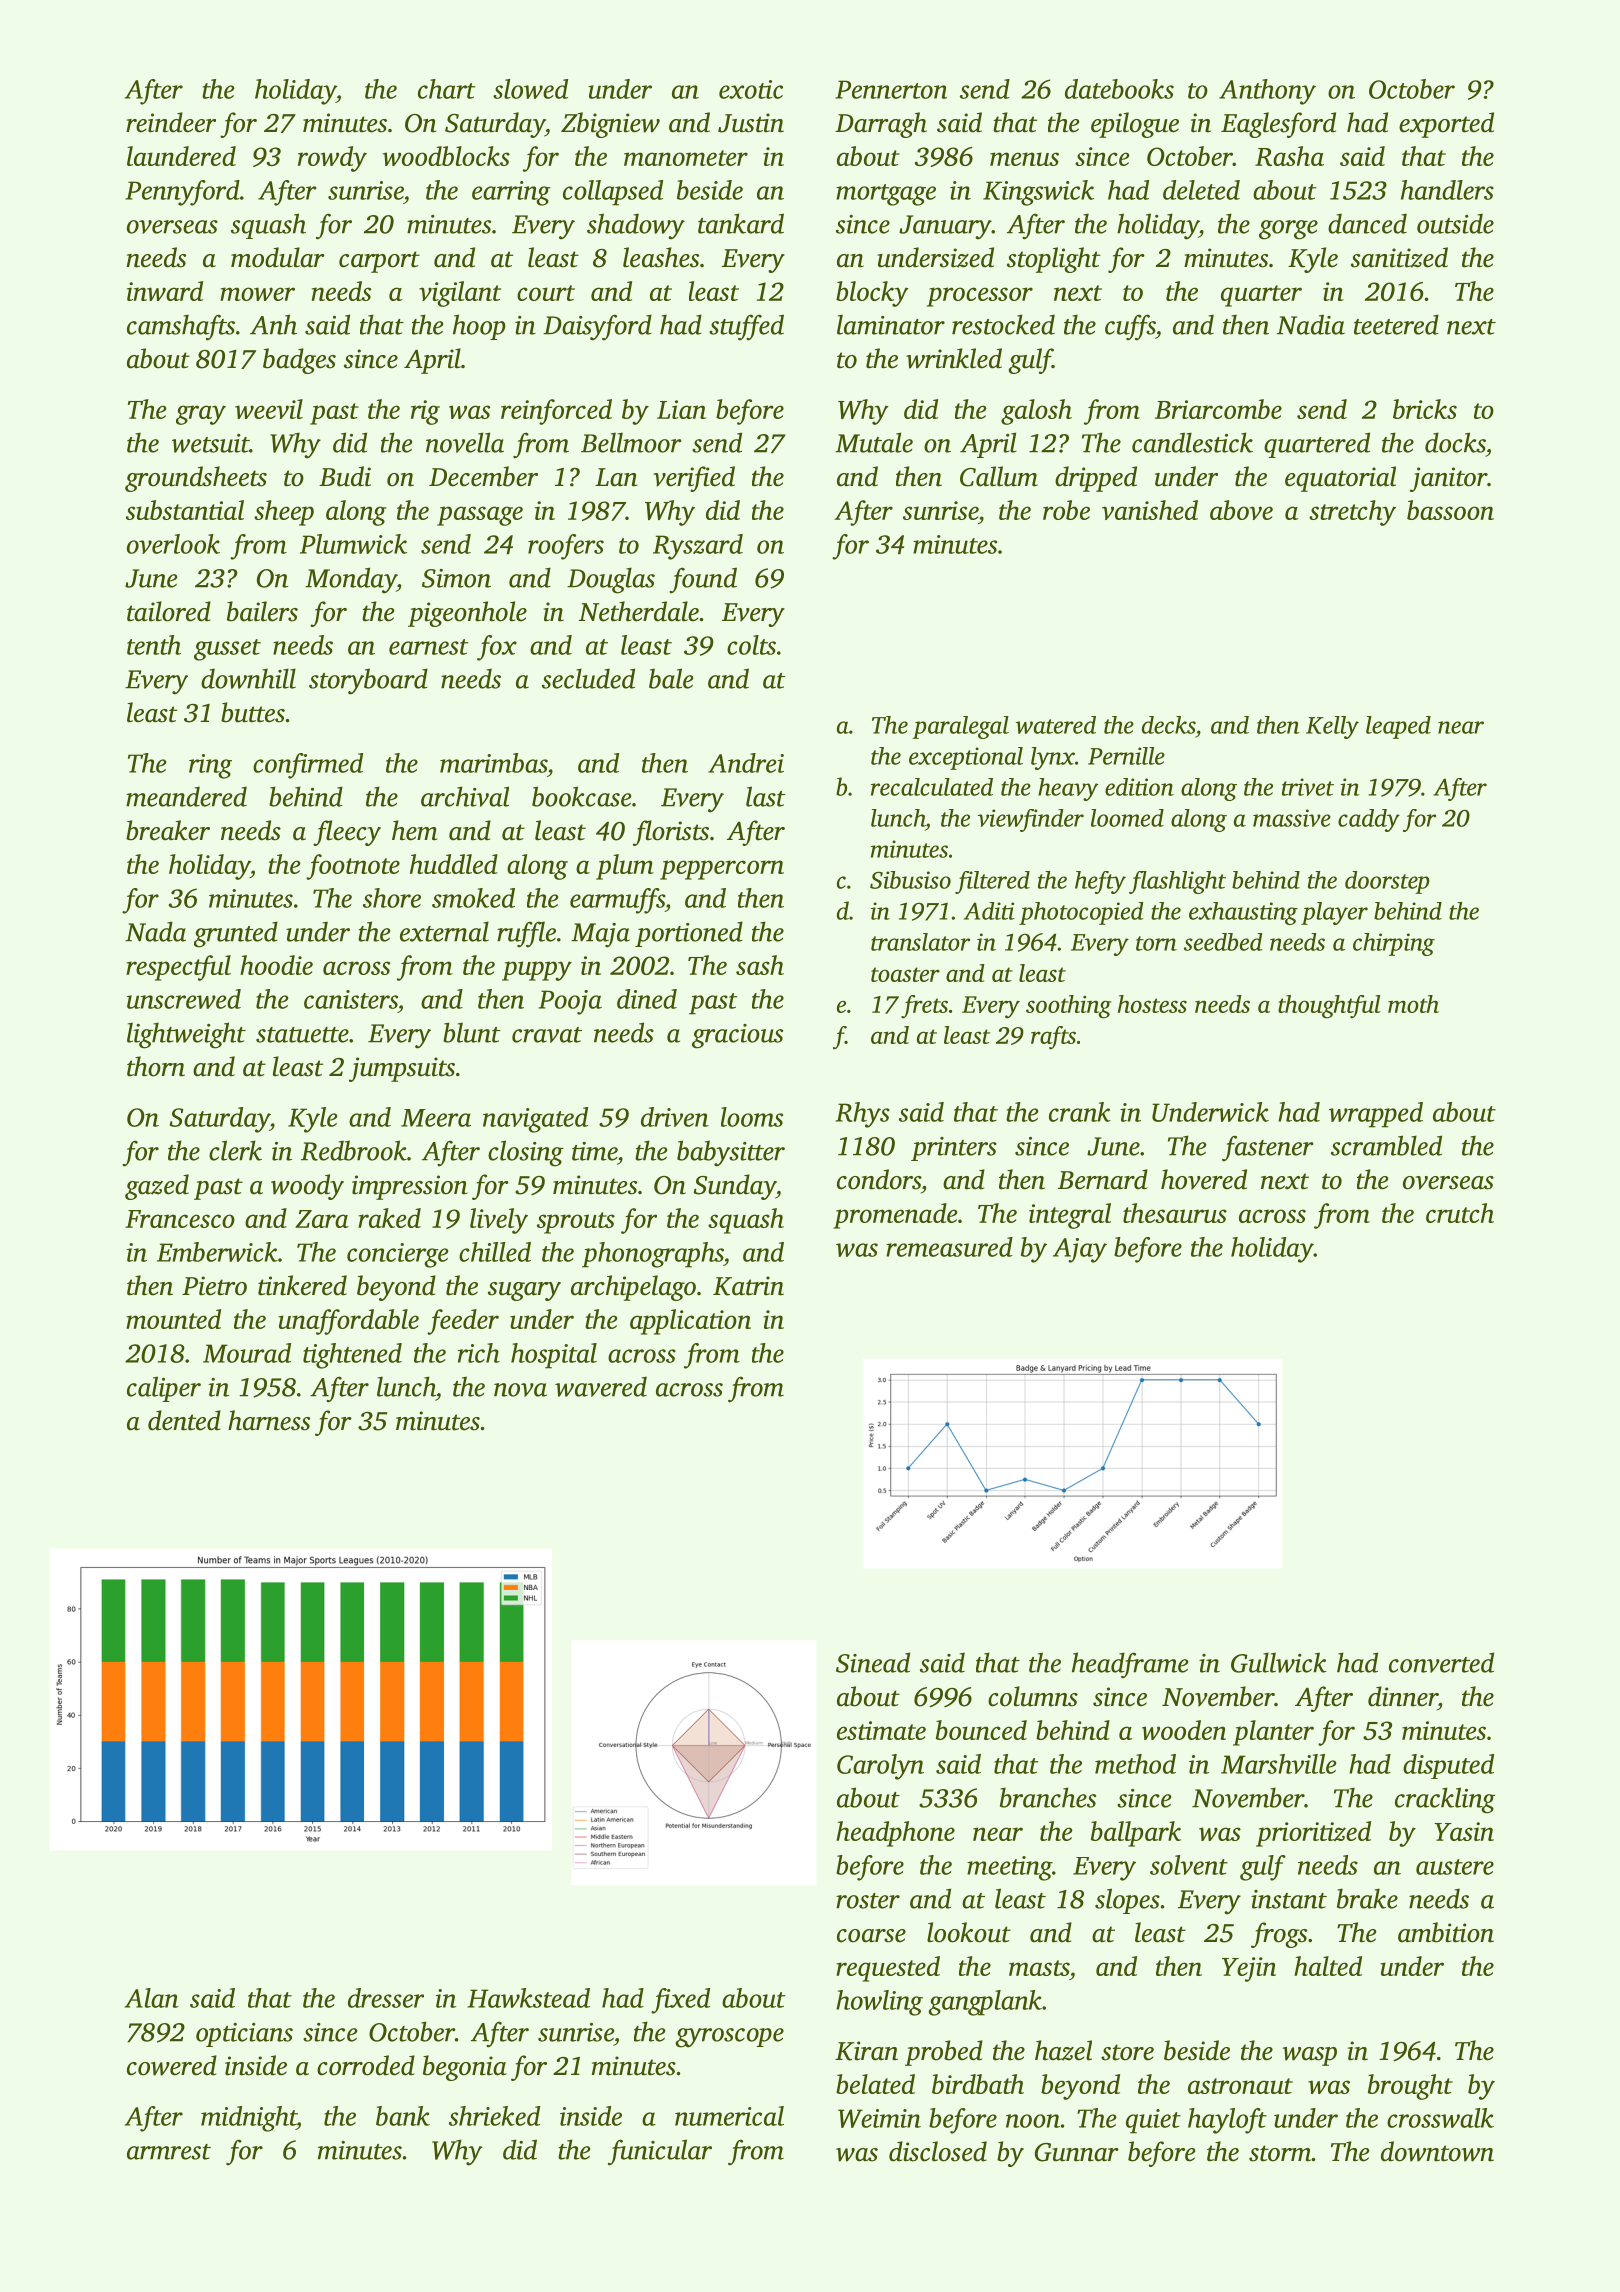  Describe the element at coordinates (1130, 1665) in the screenshot. I see `headframe` at that location.
